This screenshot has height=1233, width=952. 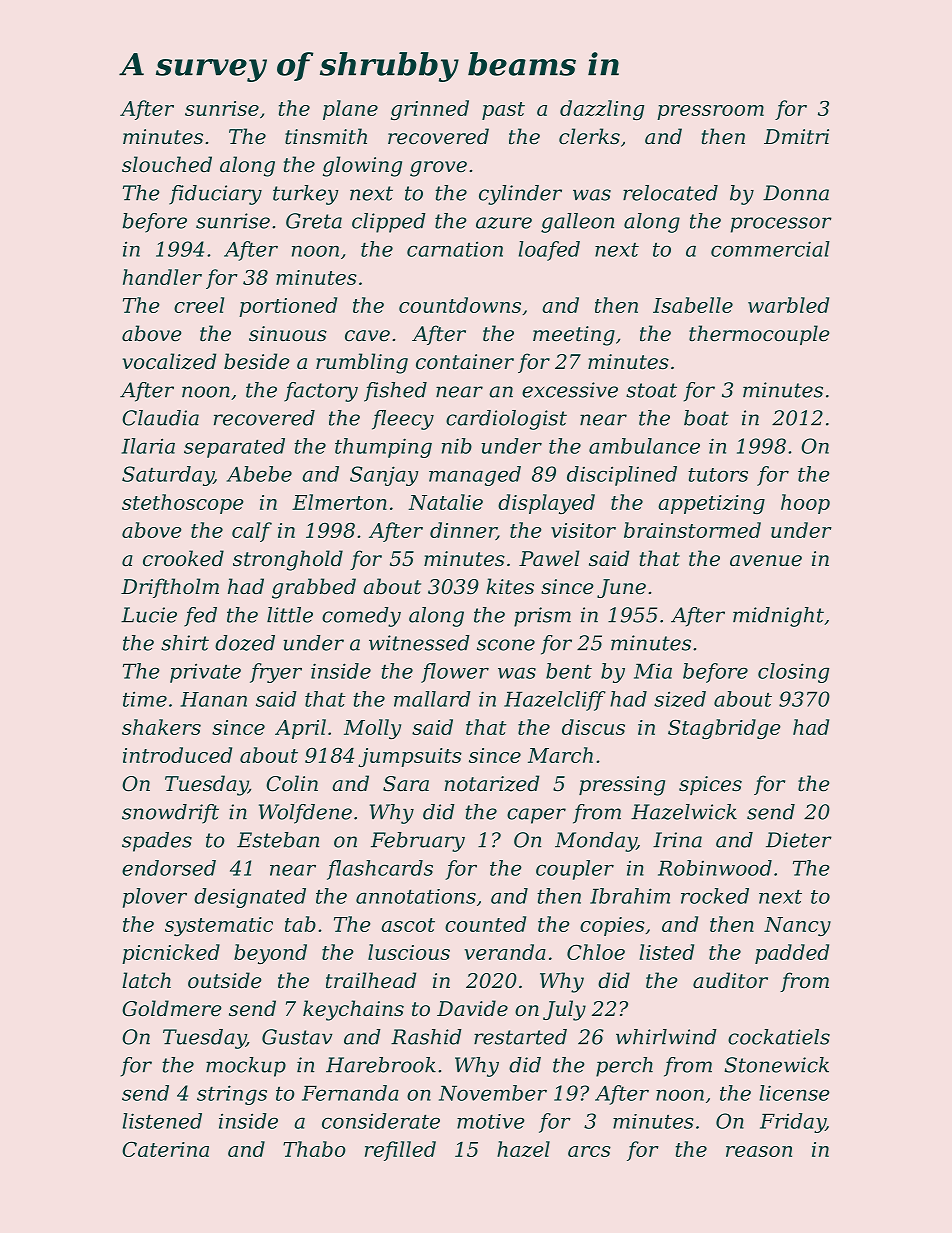 What do you see at coordinates (589, 136) in the screenshot?
I see `clerks` at bounding box center [589, 136].
